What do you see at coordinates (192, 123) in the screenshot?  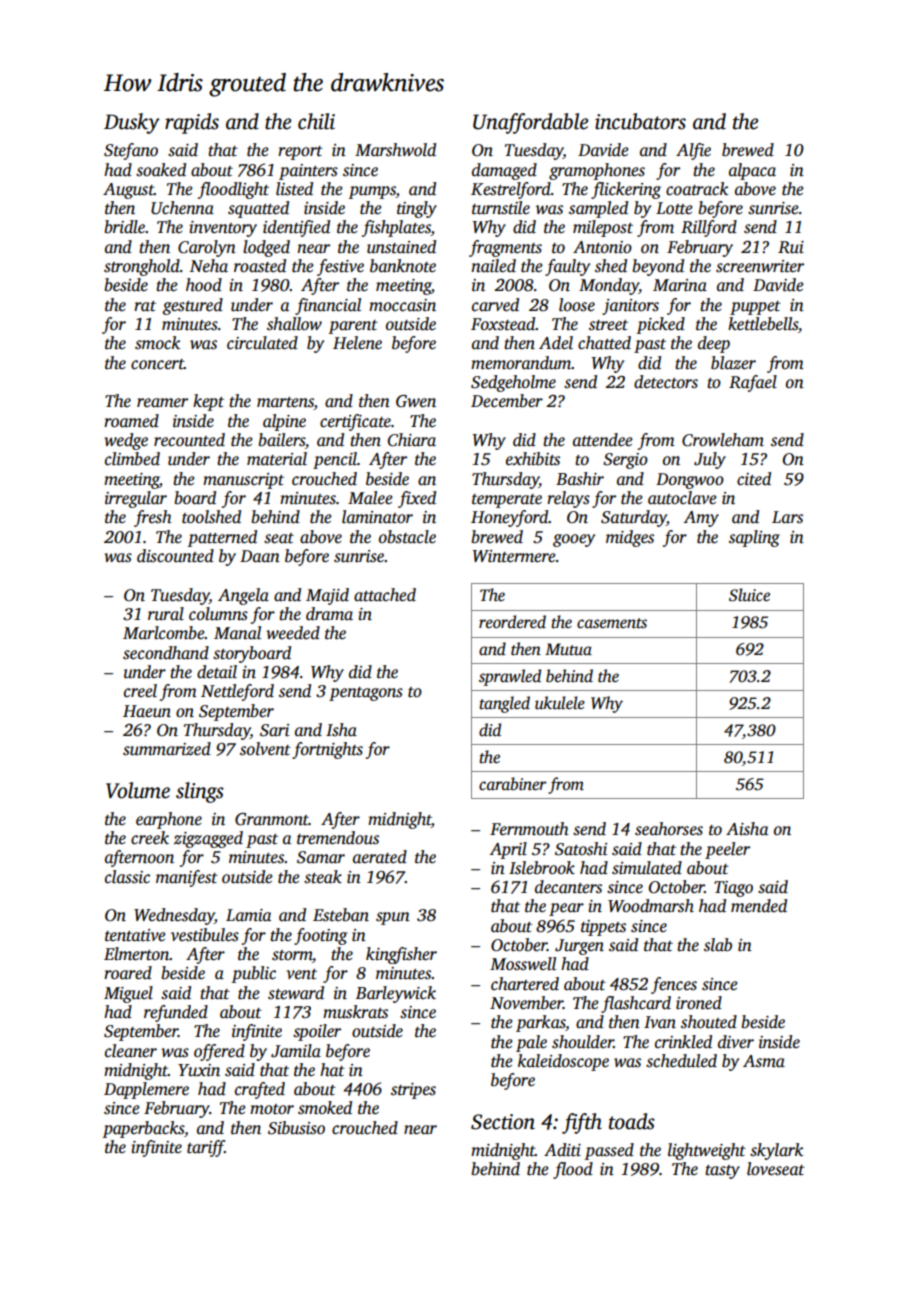 I see `rapids` at bounding box center [192, 123].
